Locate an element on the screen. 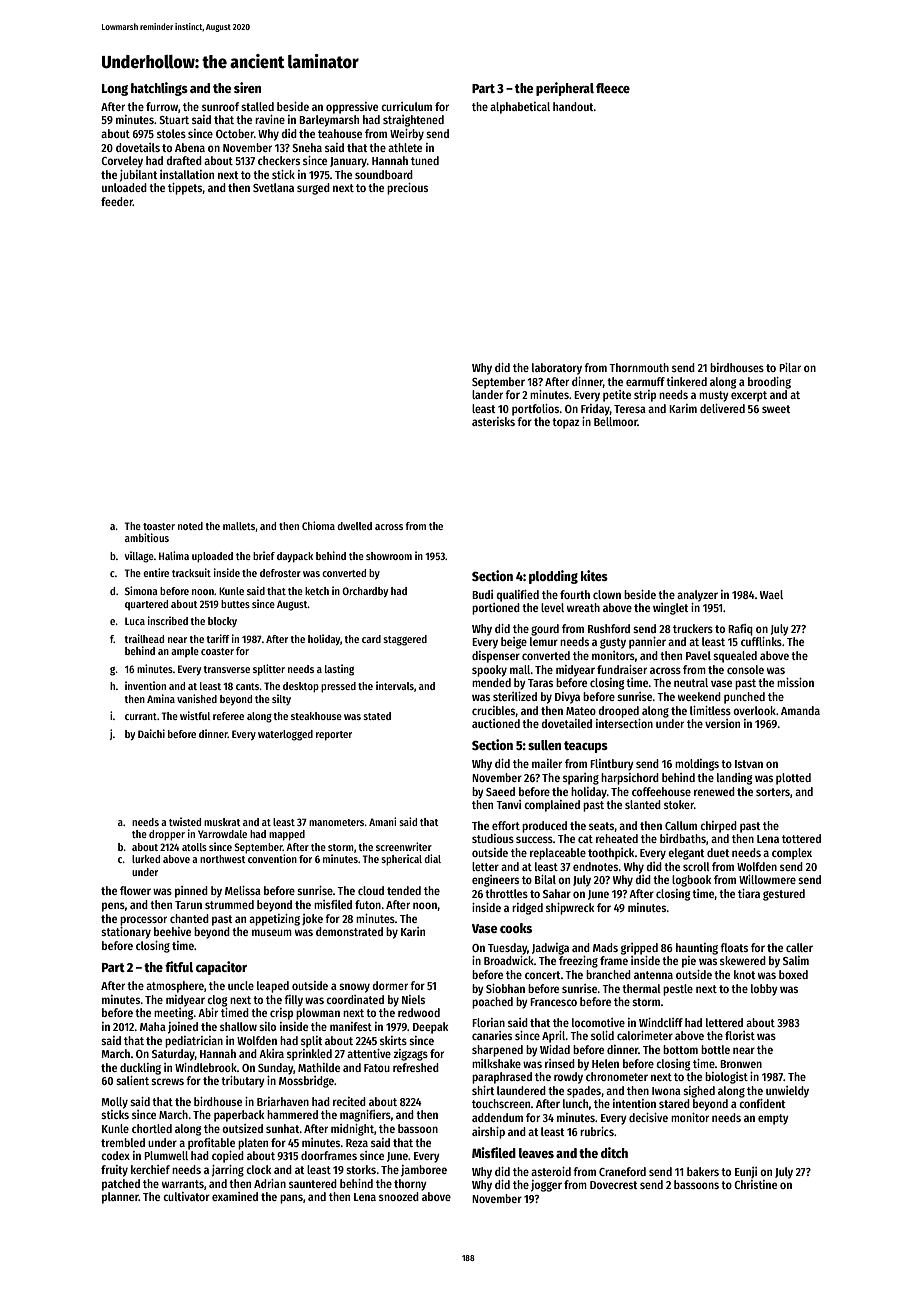  flower is located at coordinates (135, 890).
